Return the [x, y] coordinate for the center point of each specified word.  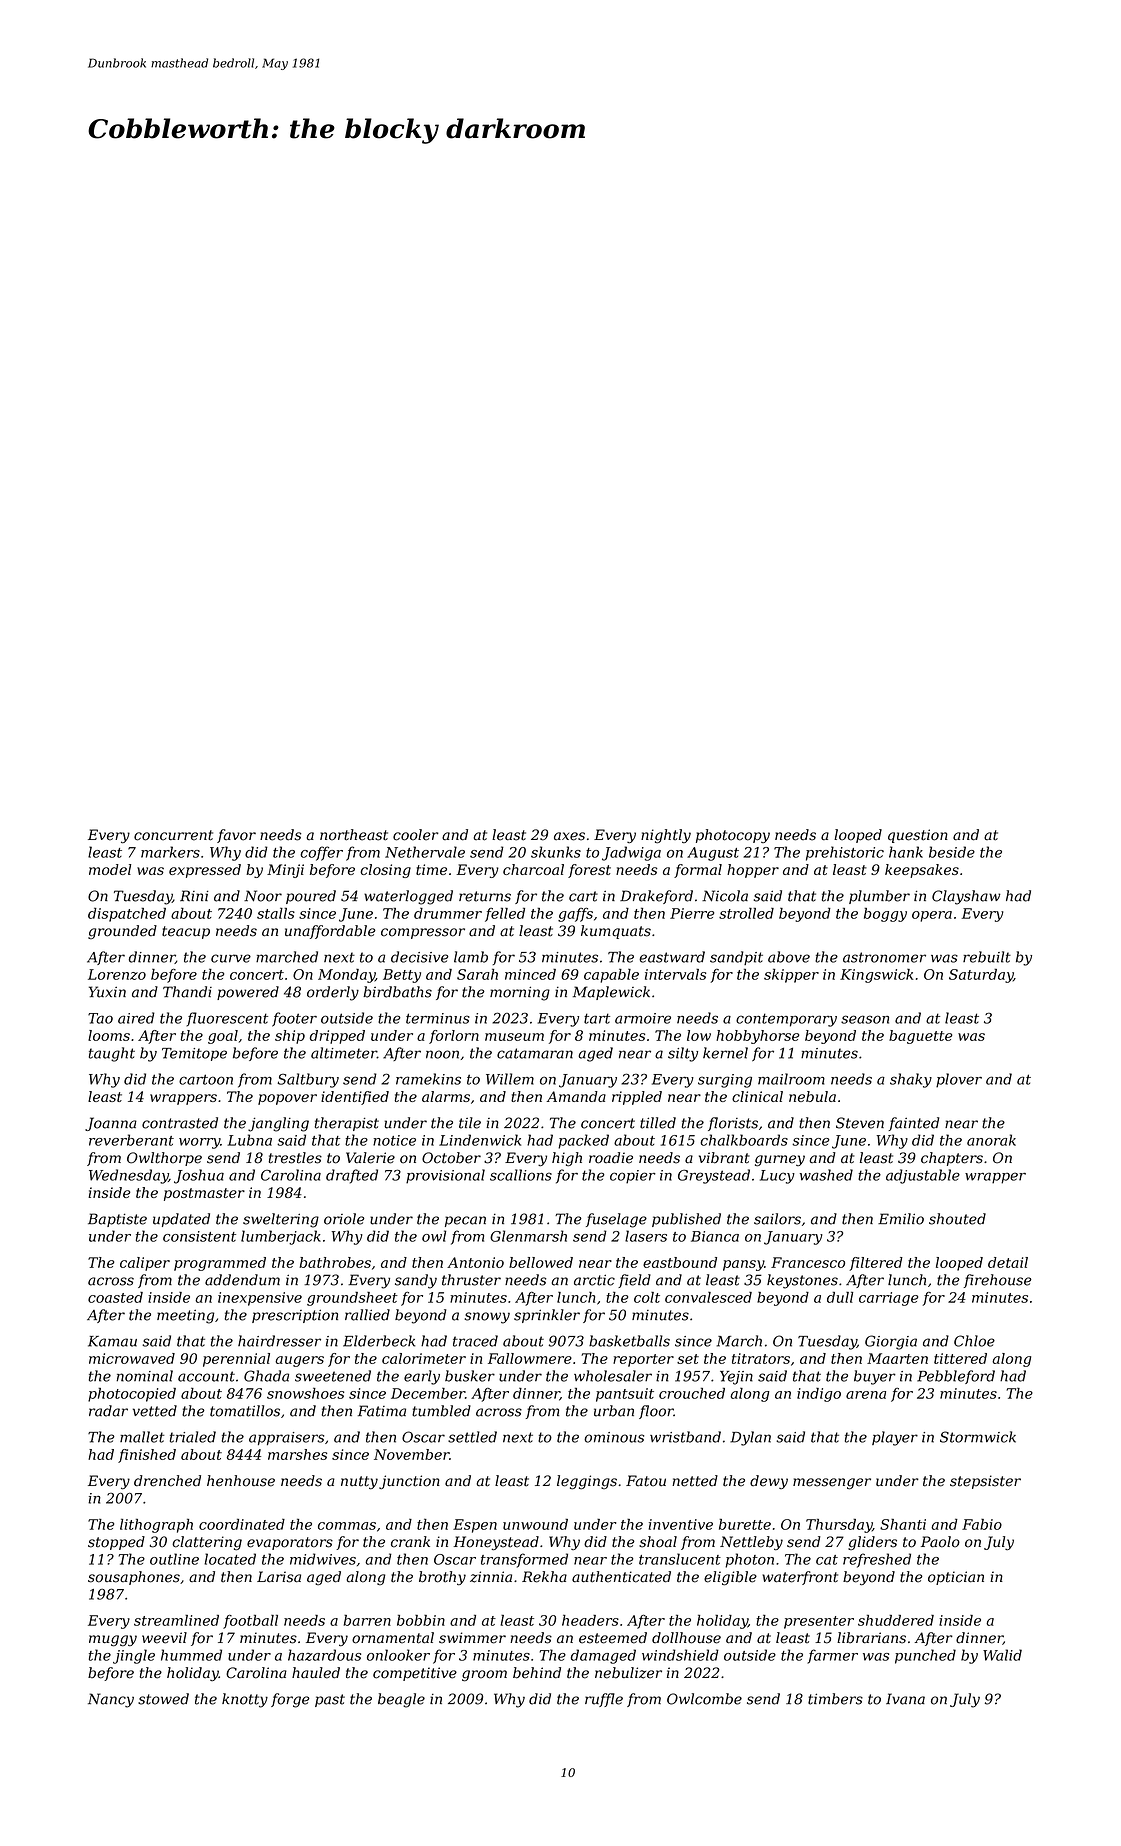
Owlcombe [704, 1699]
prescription [295, 1316]
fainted [913, 1124]
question [918, 836]
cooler [416, 835]
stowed [163, 1699]
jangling [278, 1124]
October [451, 1158]
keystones [802, 1281]
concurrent [173, 835]
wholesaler [613, 1376]
